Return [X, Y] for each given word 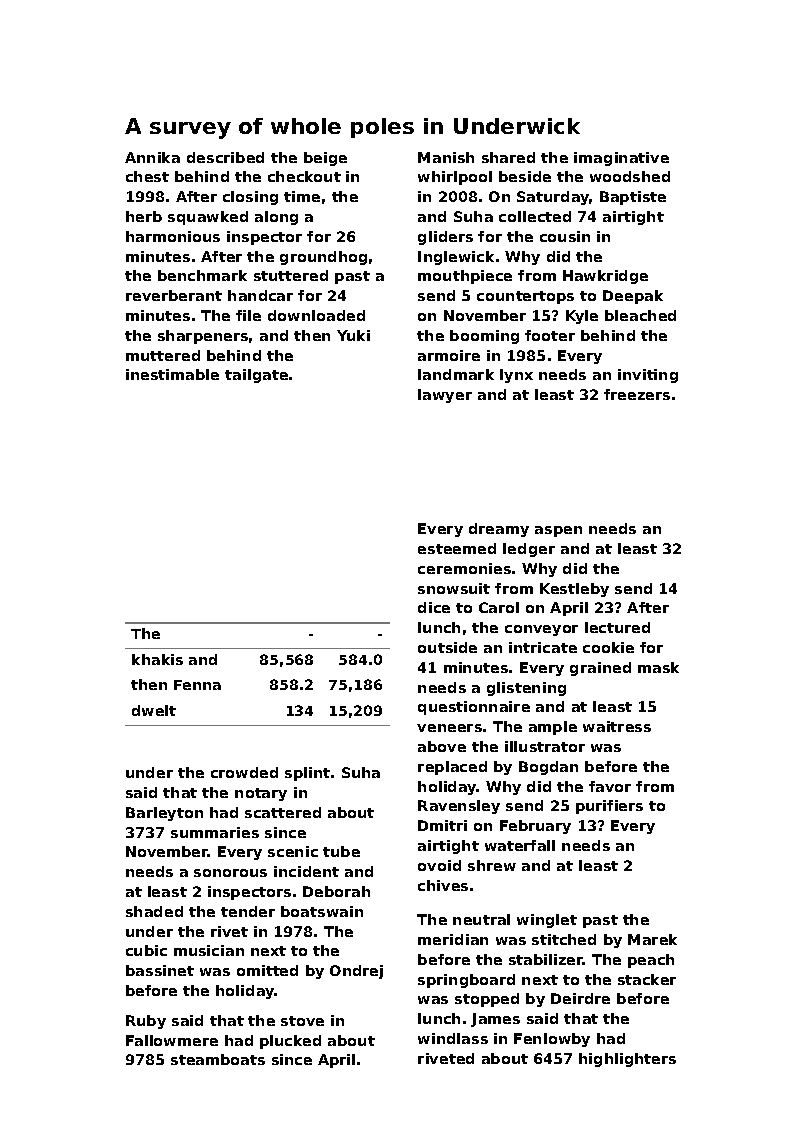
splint [307, 774]
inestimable [172, 374]
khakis [157, 659]
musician [209, 950]
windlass [453, 1038]
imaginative [621, 159]
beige [325, 159]
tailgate [256, 376]
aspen [558, 531]
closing [250, 198]
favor [610, 786]
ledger [529, 550]
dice [434, 607]
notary [261, 794]
